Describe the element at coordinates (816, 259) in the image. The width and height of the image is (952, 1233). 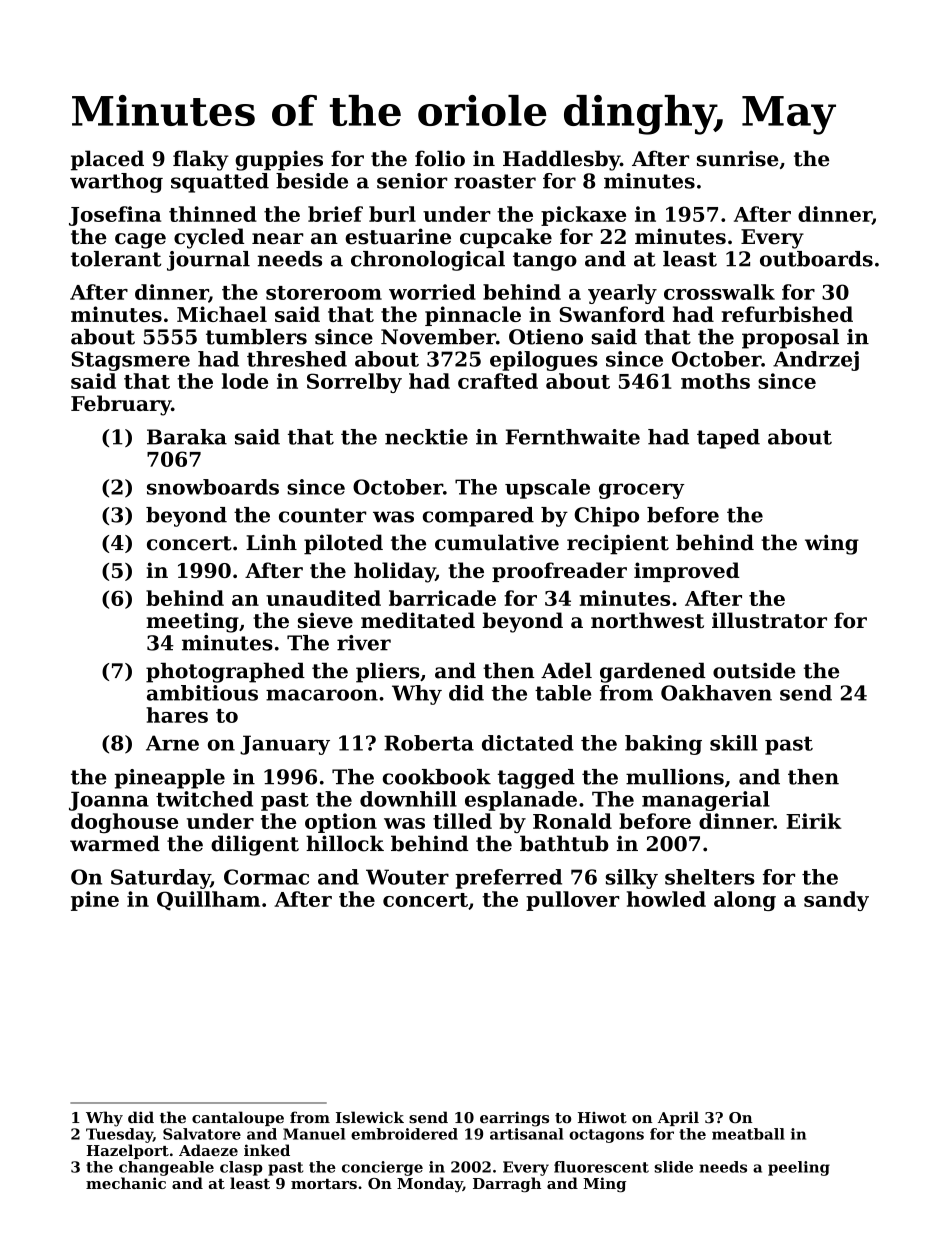
I see `outboards` at that location.
